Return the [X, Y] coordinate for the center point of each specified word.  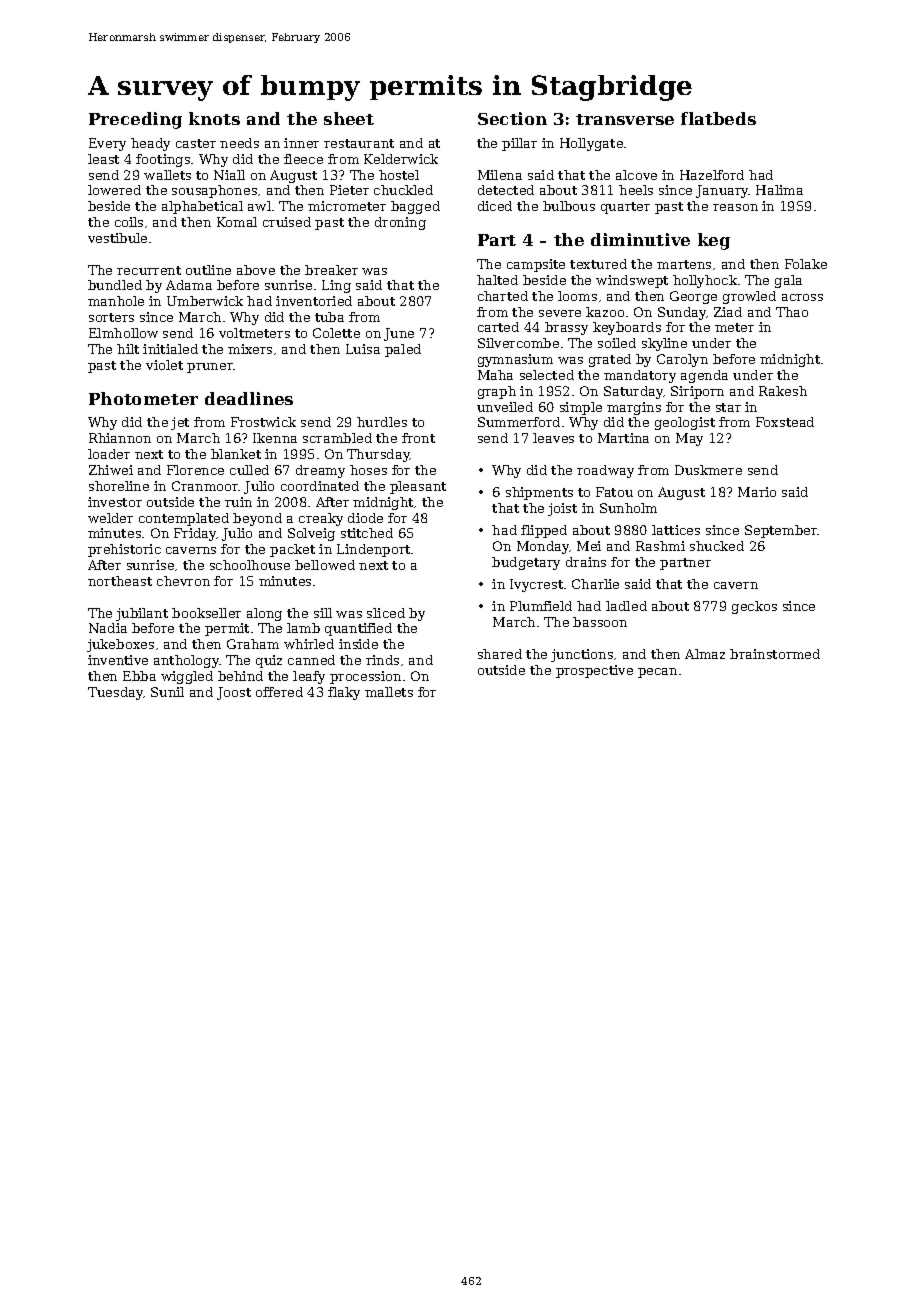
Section [512, 118]
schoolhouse [250, 565]
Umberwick [205, 301]
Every [107, 144]
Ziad [728, 312]
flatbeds [718, 118]
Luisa [363, 349]
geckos [754, 607]
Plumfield [541, 606]
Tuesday [115, 693]
